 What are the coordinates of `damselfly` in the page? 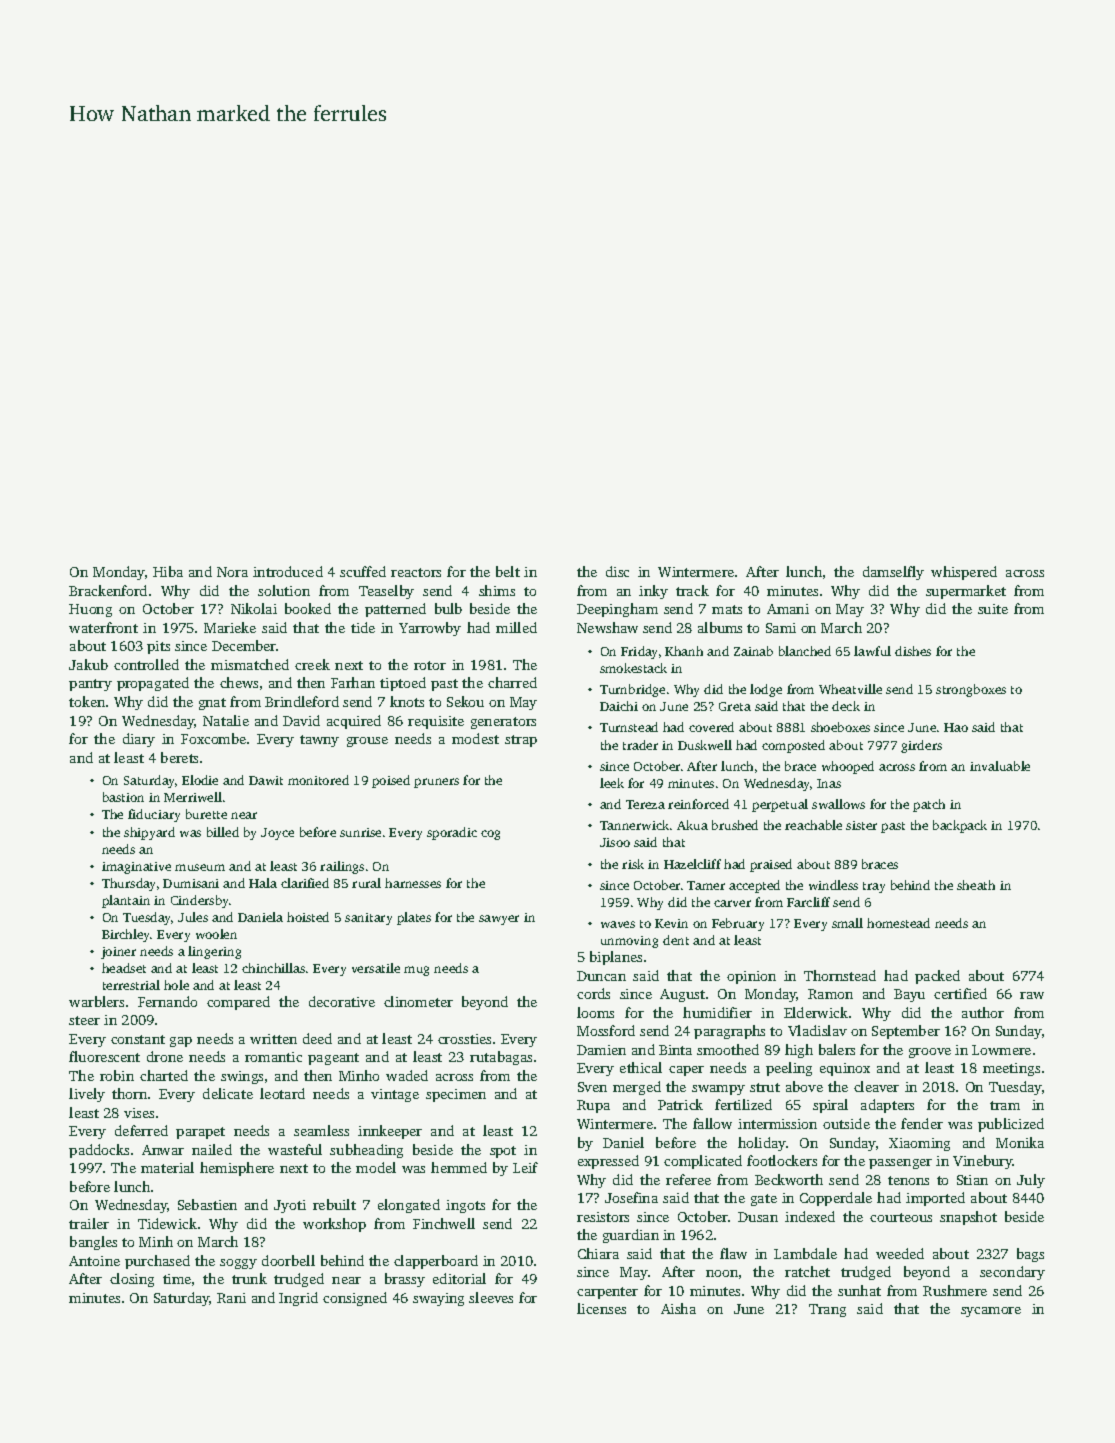 It's located at (893, 573).
